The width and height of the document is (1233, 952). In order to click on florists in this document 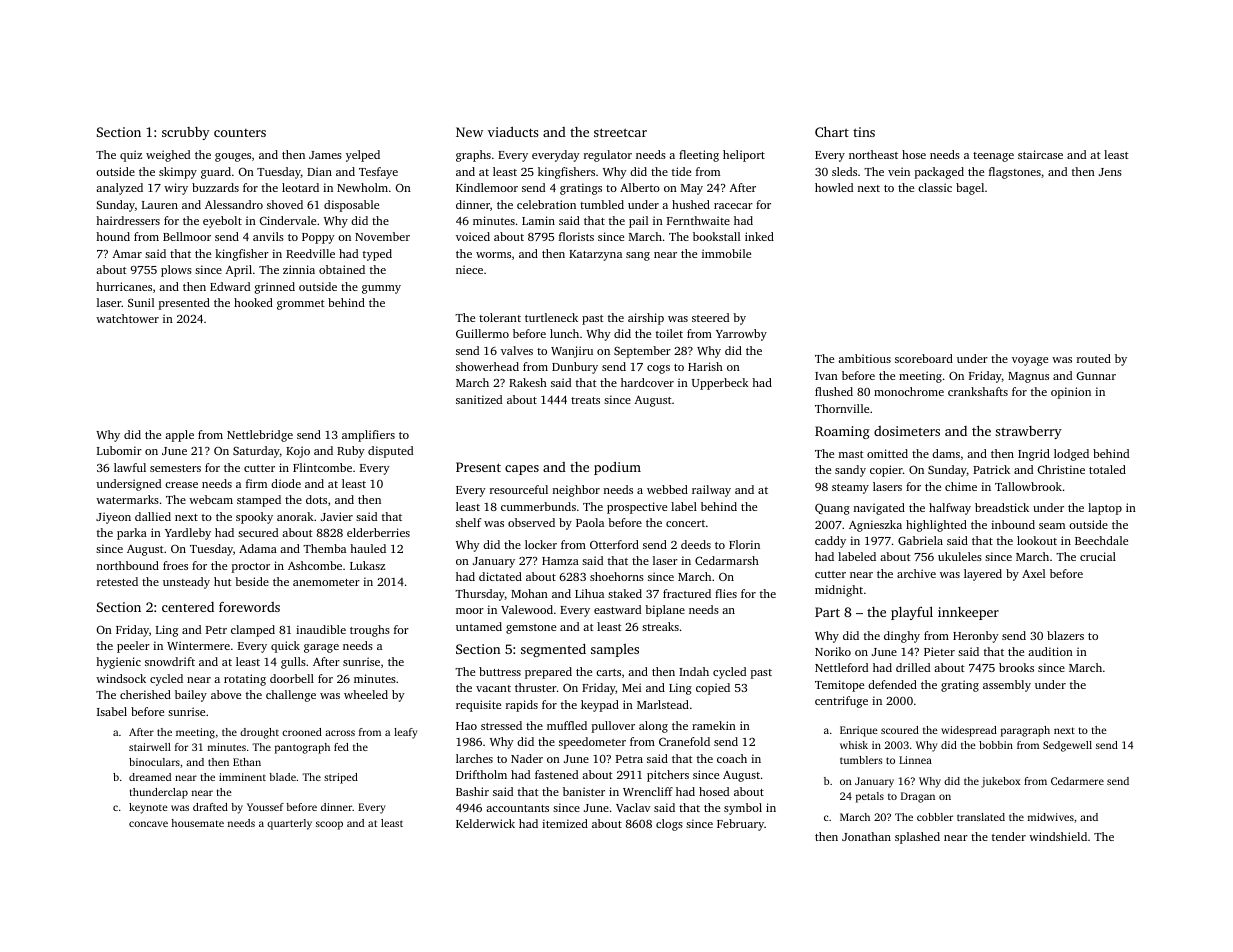, I will do `click(576, 236)`.
